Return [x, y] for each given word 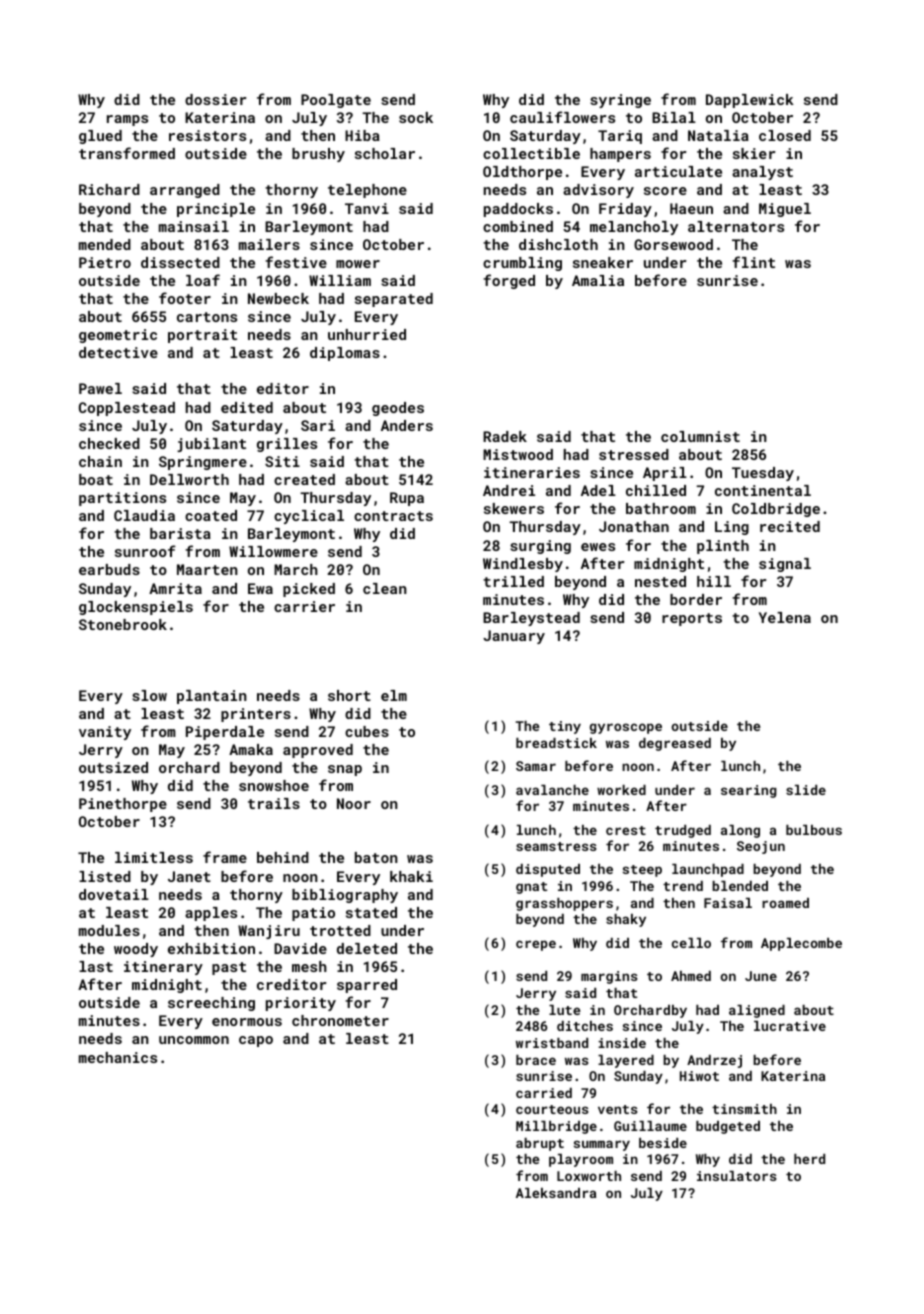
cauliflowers [562, 117]
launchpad [708, 870]
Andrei [509, 490]
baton [376, 857]
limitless [154, 857]
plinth [723, 547]
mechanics [118, 1057]
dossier [215, 99]
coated [211, 515]
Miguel [785, 210]
